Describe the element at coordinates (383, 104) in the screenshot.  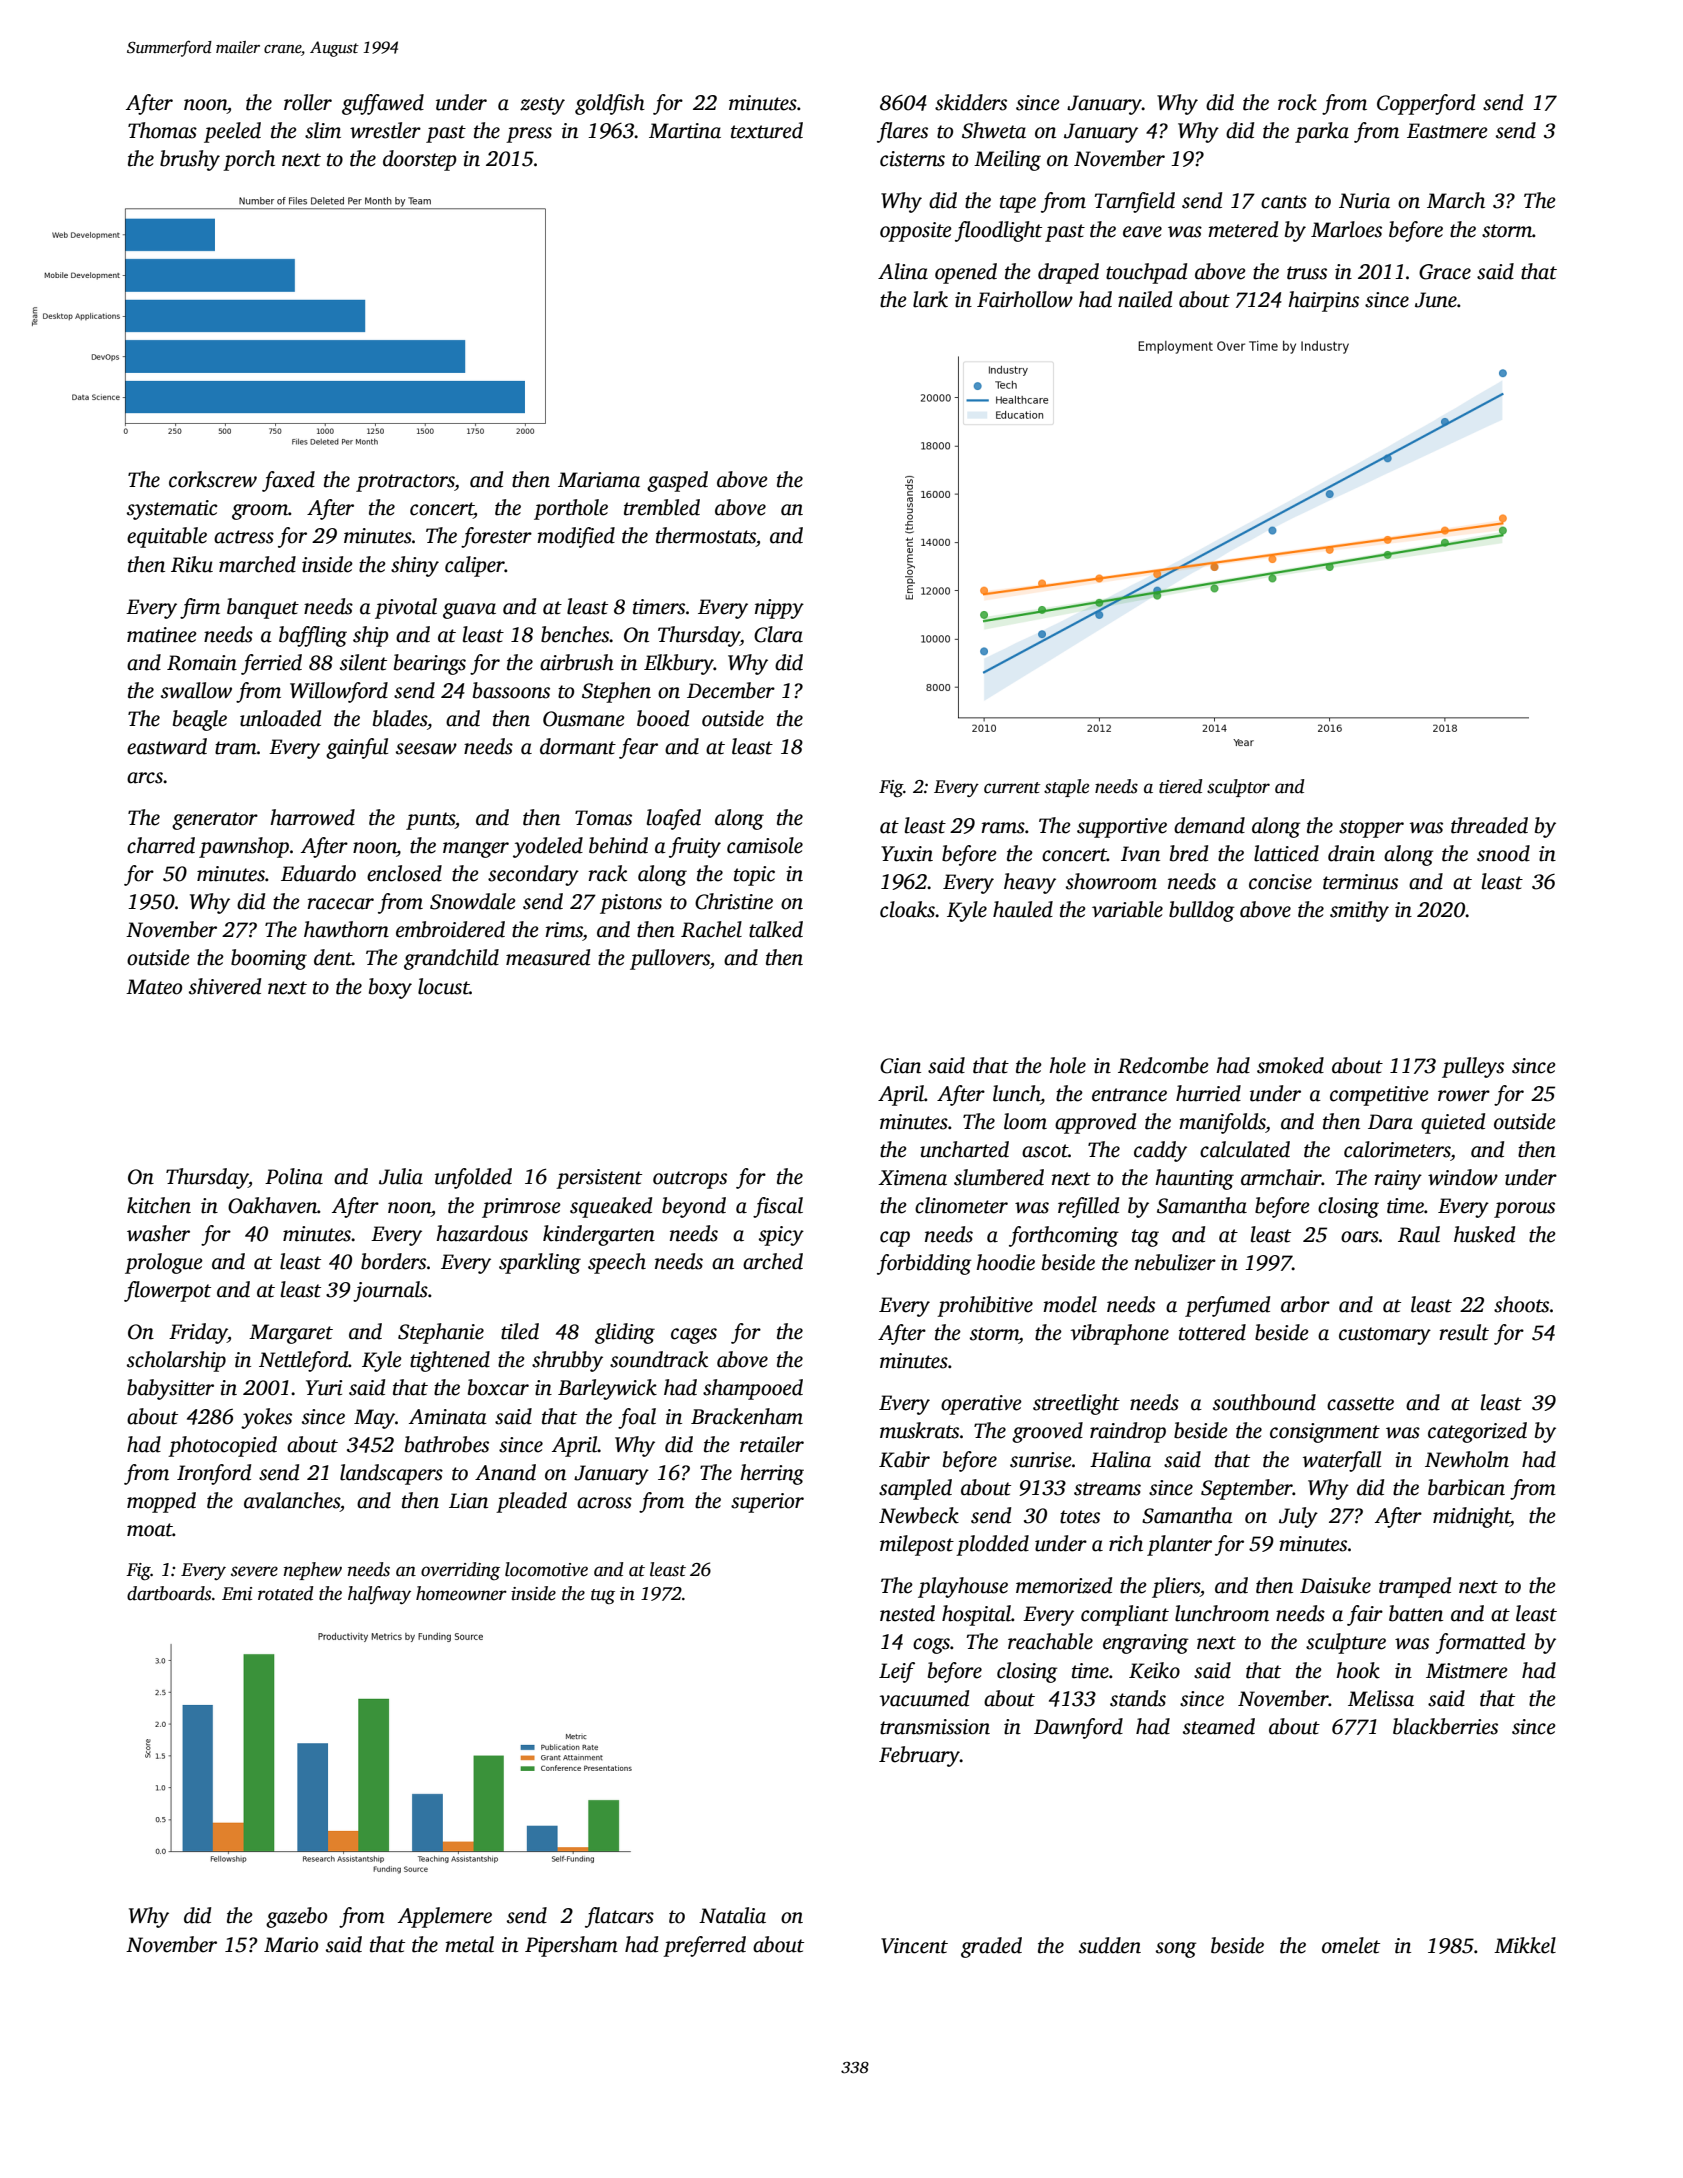
I see `guffawed` at that location.
